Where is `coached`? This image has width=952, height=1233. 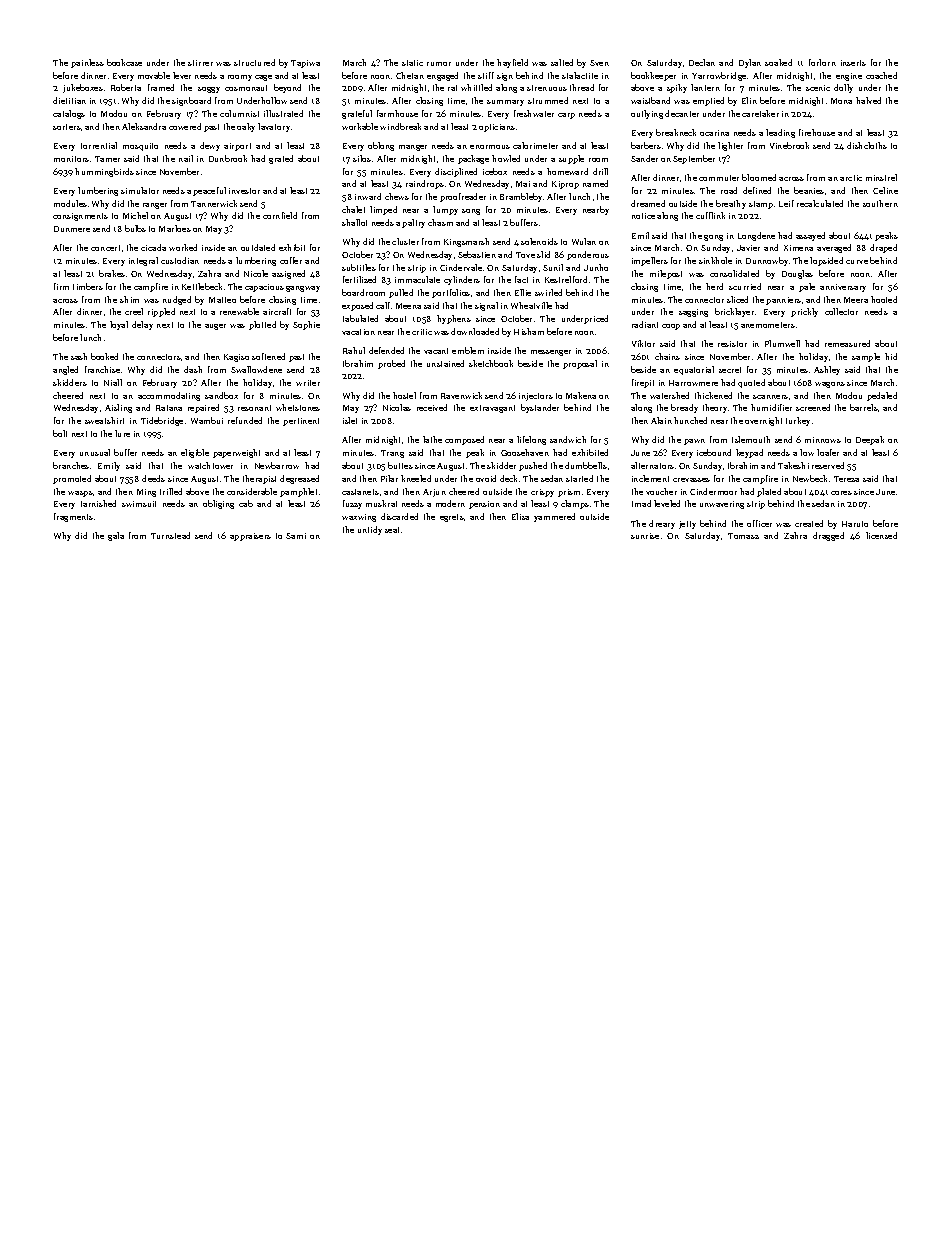
coached is located at coordinates (881, 75).
